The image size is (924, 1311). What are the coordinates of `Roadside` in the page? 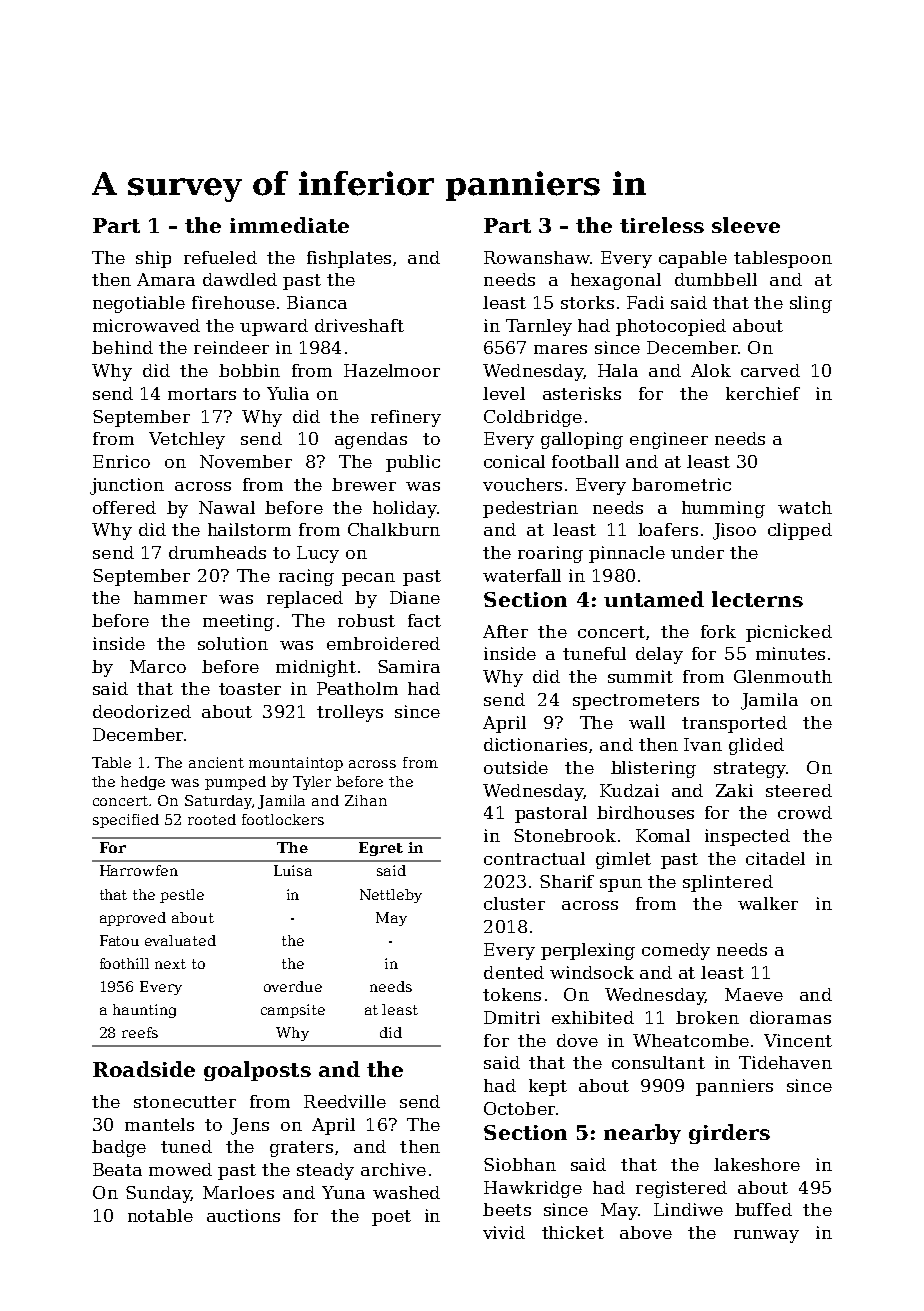 It's located at (144, 1069).
